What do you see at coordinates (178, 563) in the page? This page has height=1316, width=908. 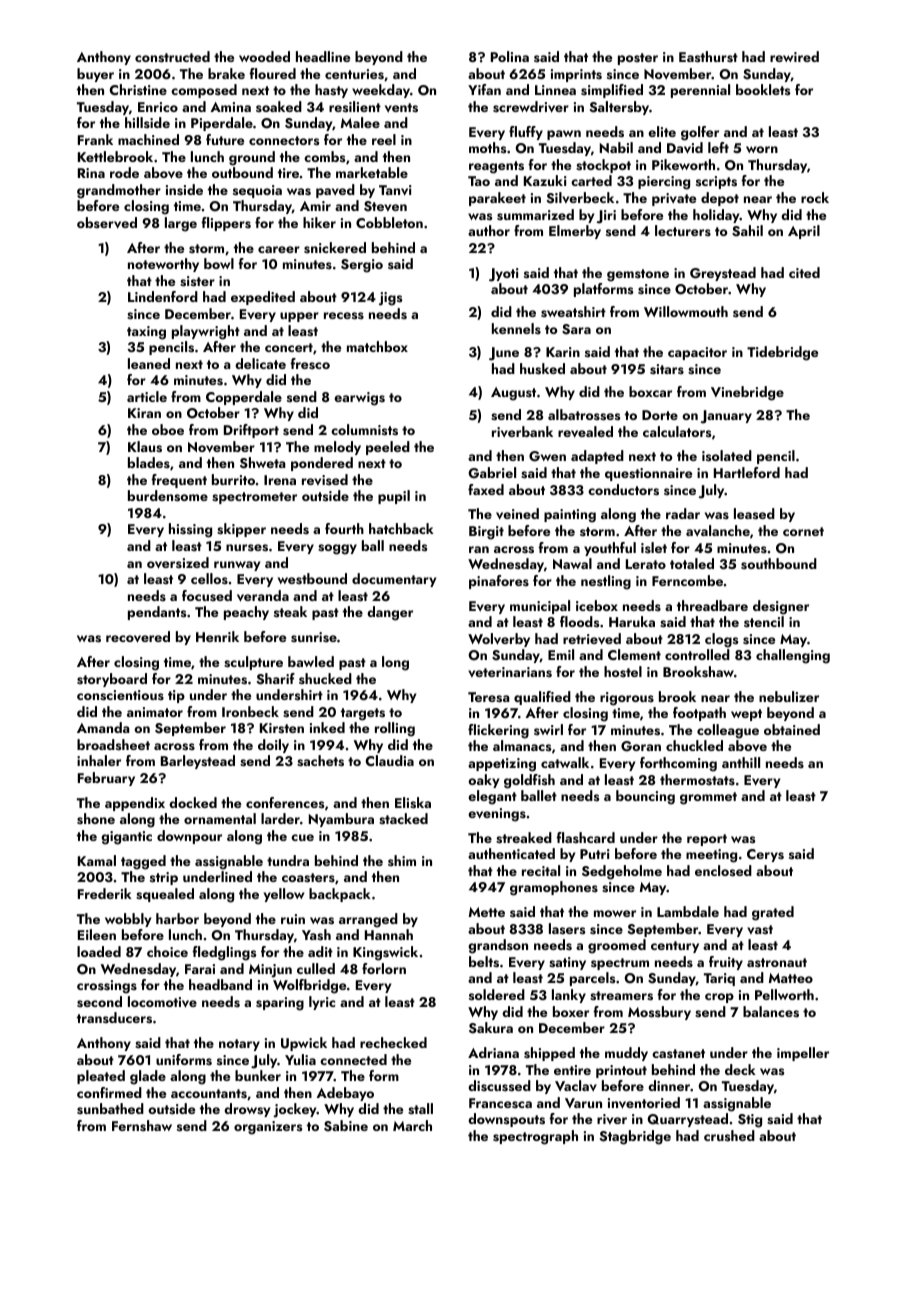 I see `oversized` at bounding box center [178, 563].
